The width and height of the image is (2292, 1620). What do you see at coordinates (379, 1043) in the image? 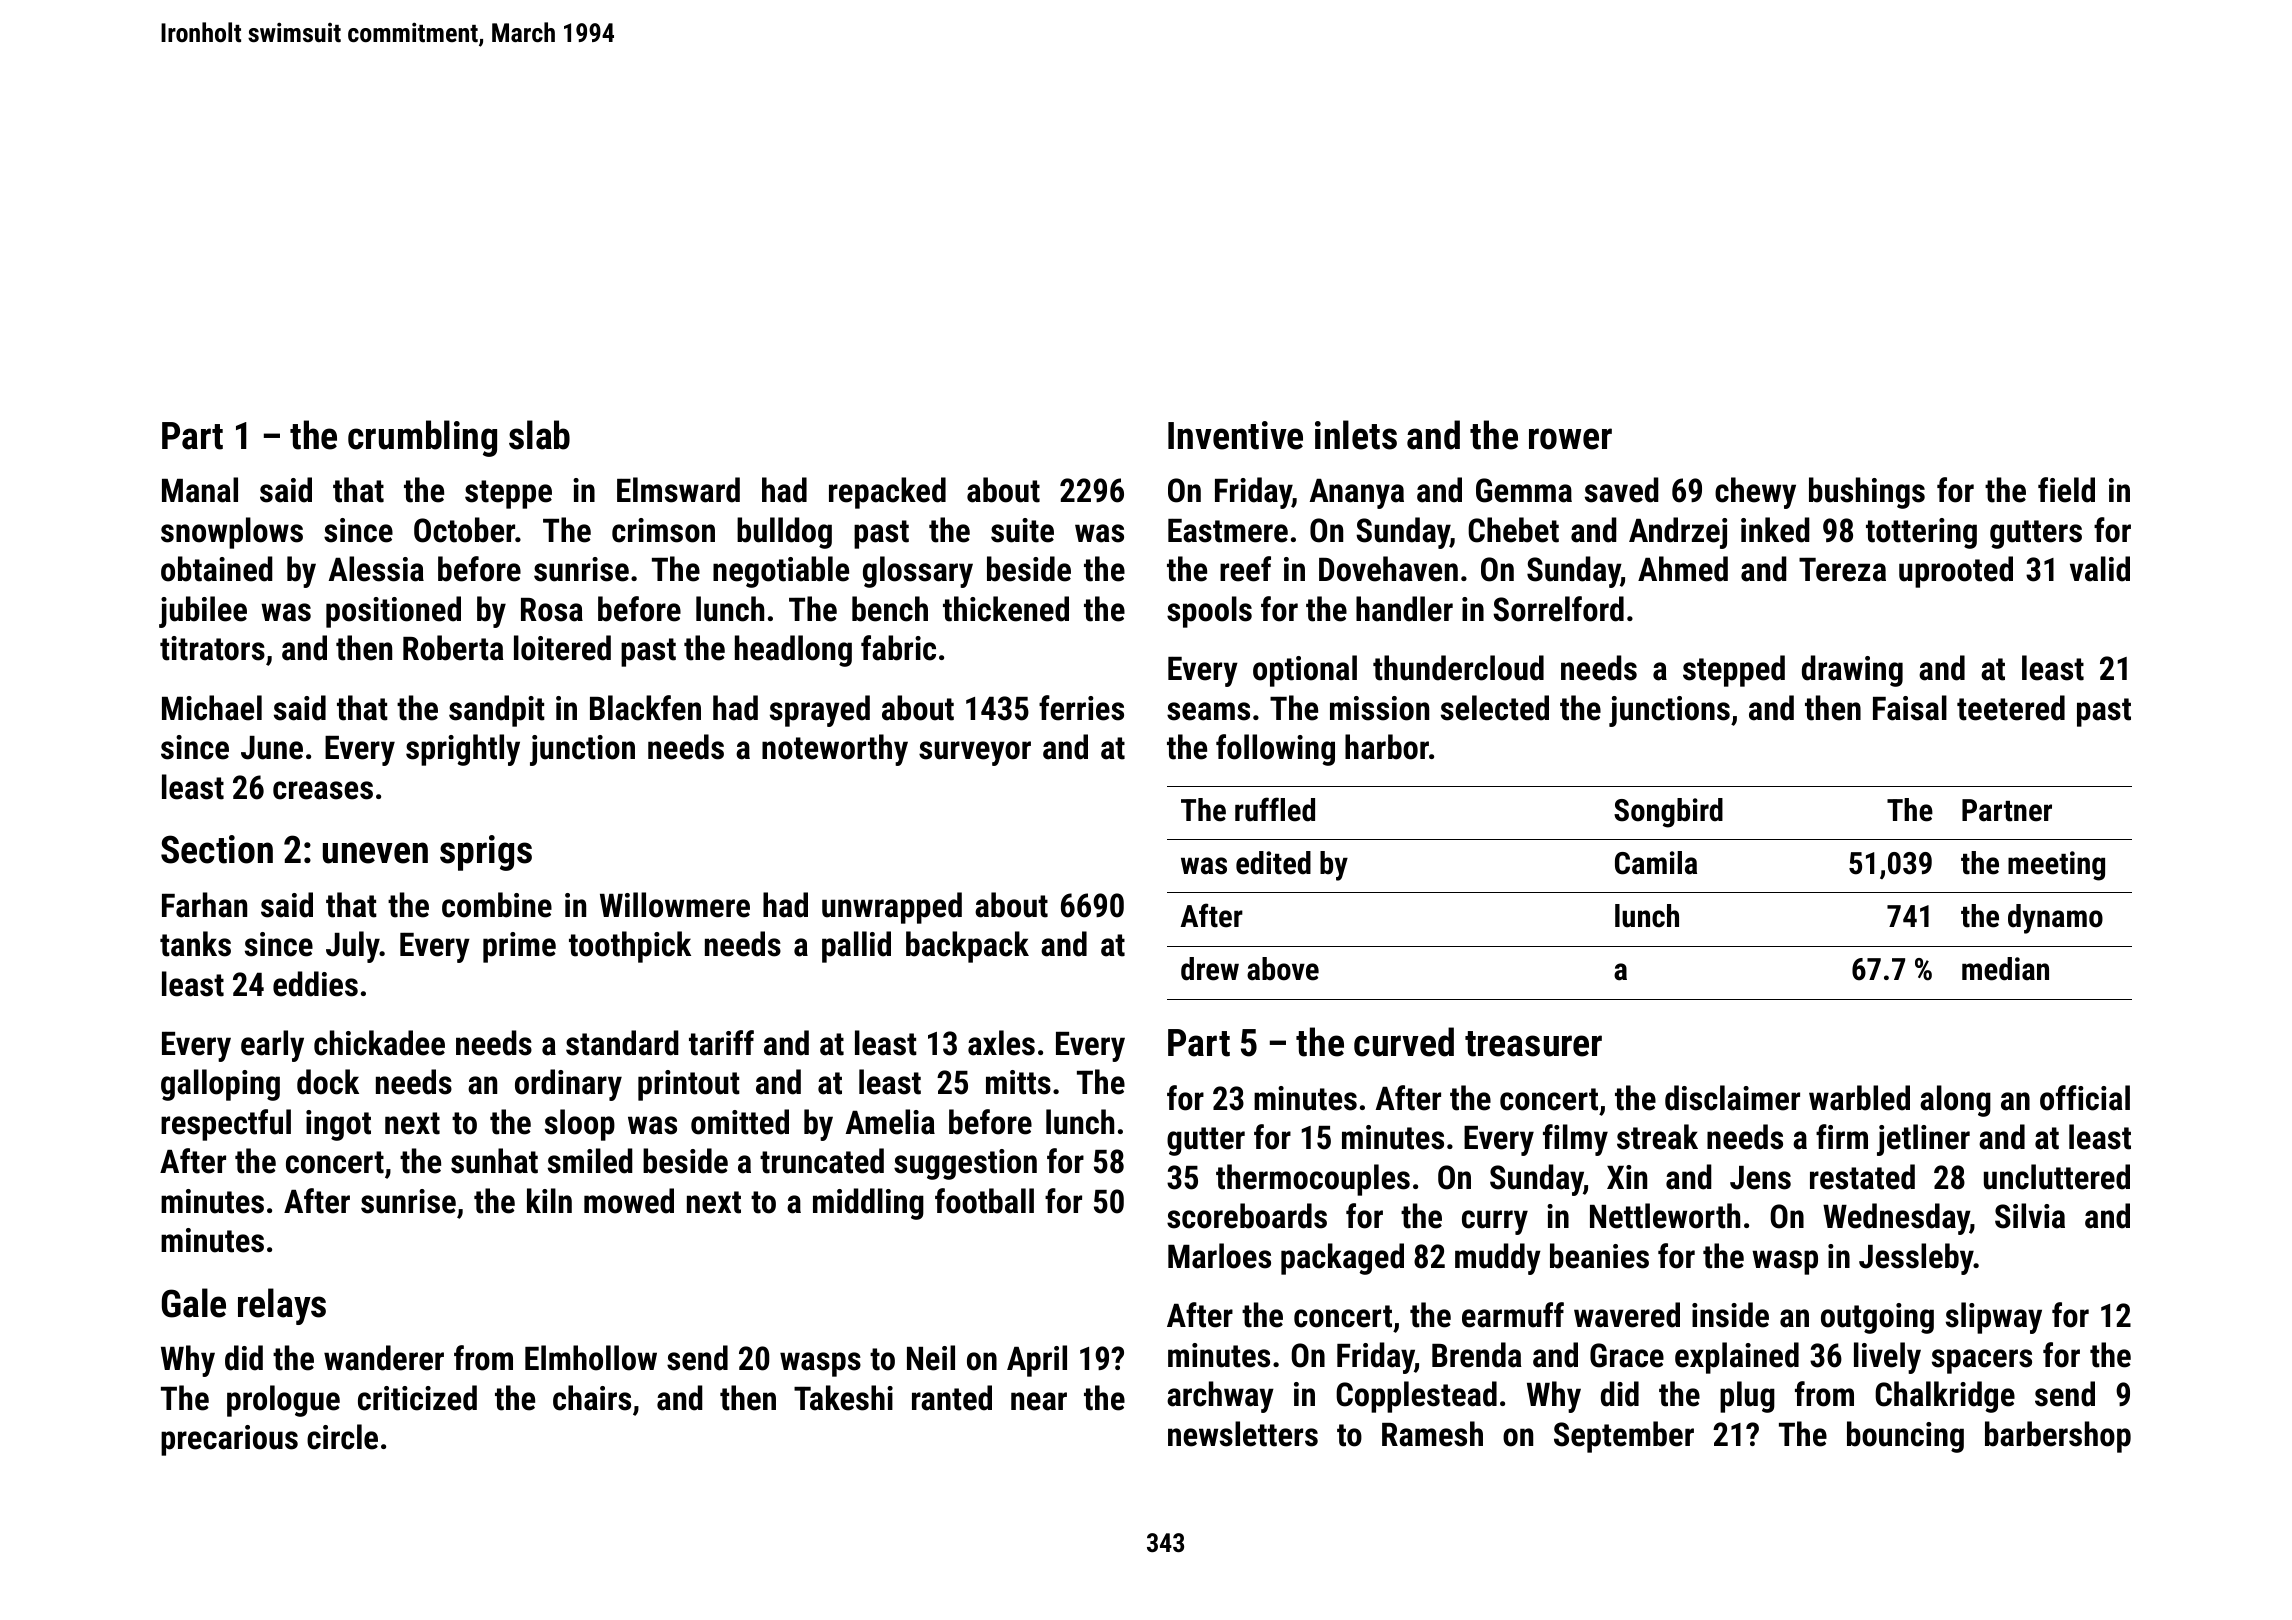
I see `chickadee` at bounding box center [379, 1043].
